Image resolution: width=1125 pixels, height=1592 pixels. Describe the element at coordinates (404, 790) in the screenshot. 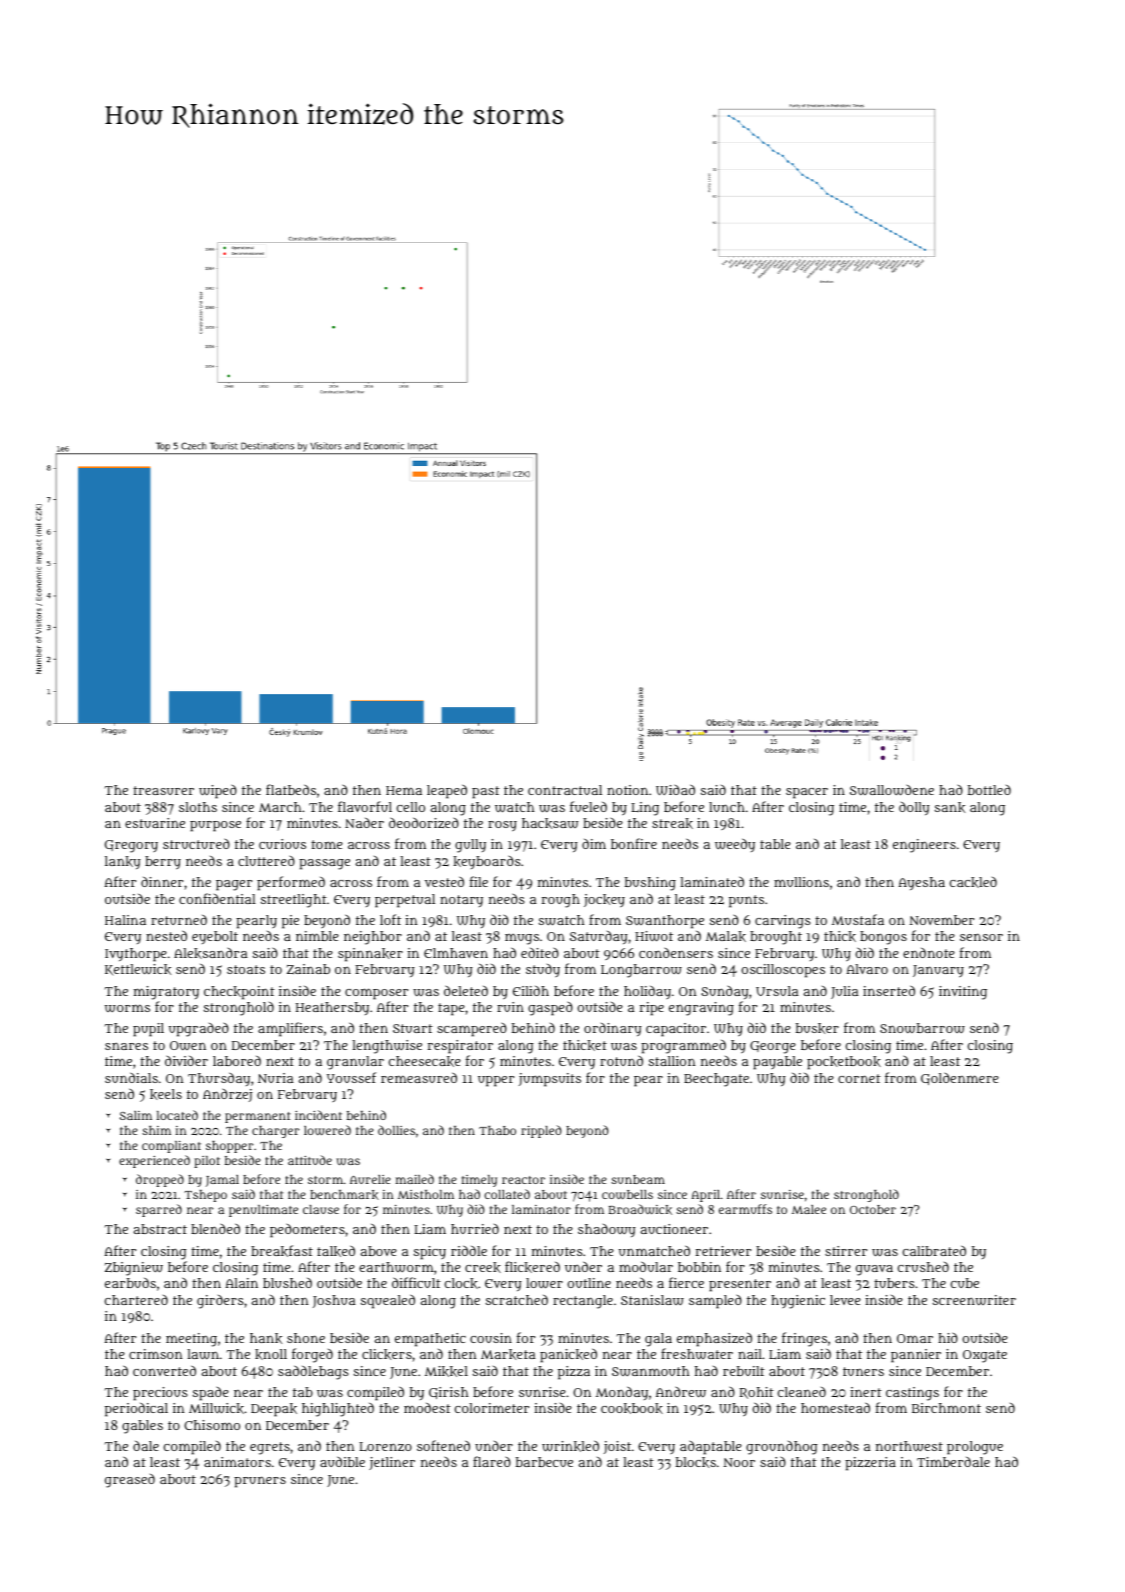

I see `Hema` at that location.
